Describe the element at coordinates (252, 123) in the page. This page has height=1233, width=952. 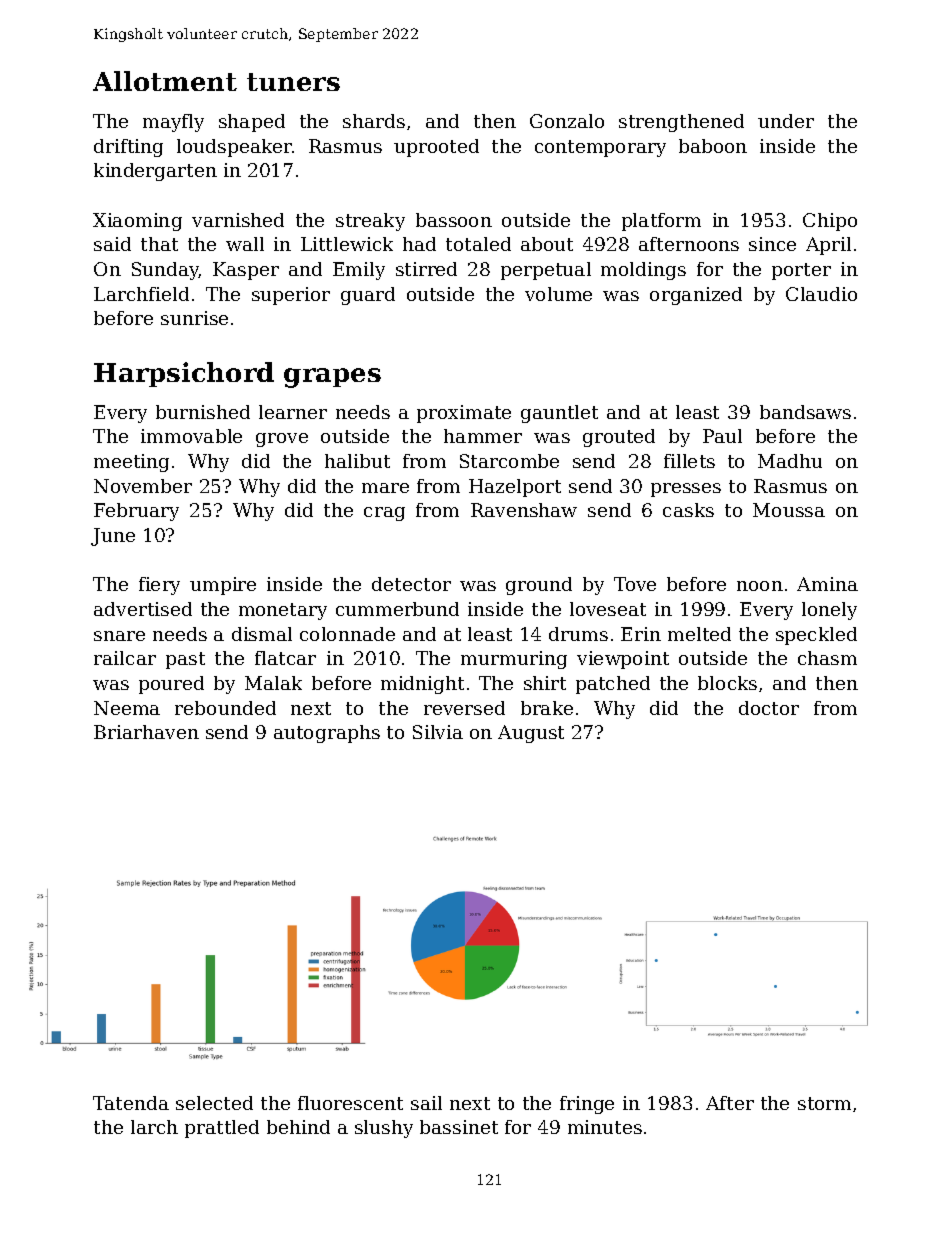
I see `shaped` at that location.
